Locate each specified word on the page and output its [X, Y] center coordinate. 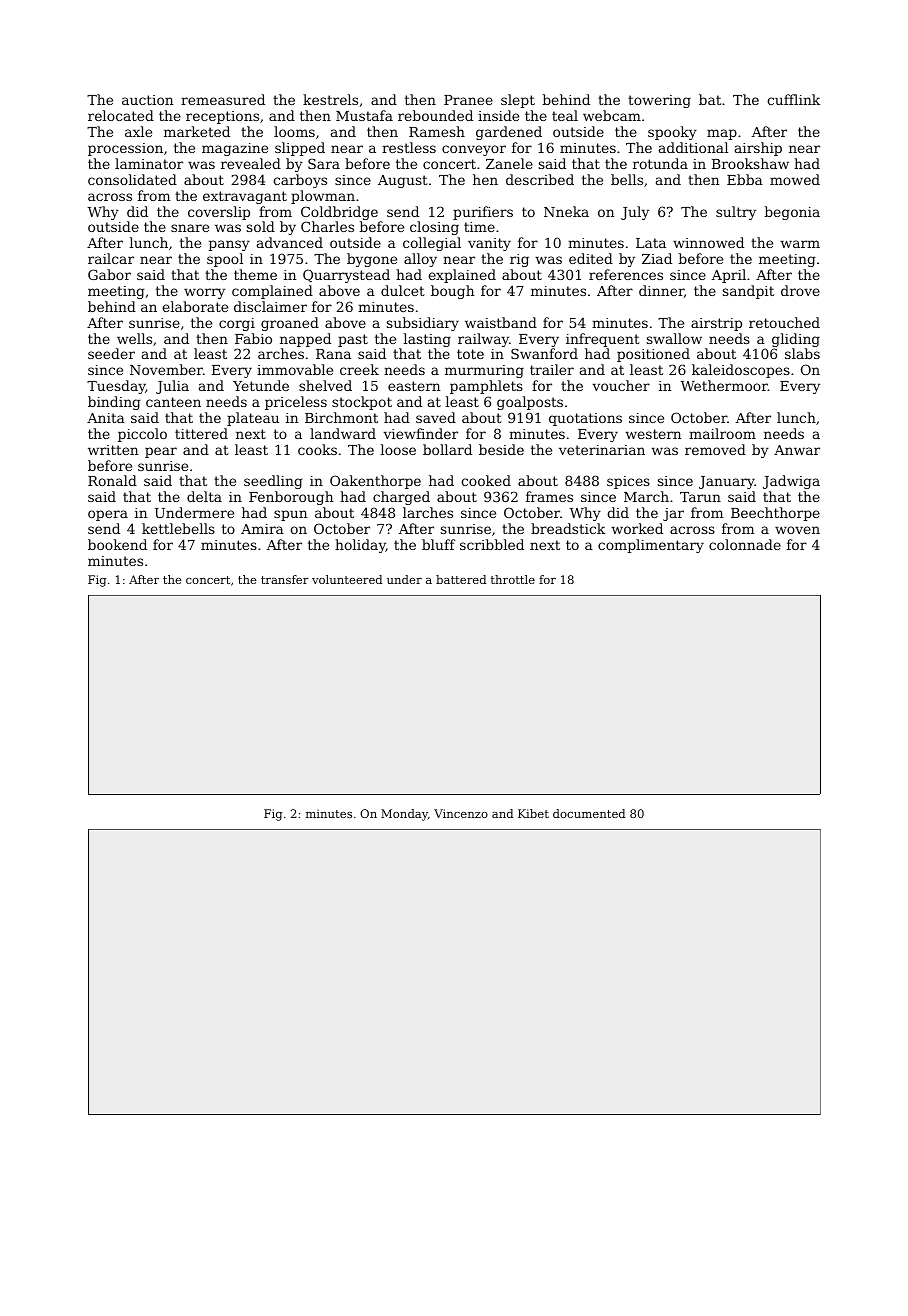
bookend [117, 544]
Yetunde [261, 385]
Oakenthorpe [375, 482]
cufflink [793, 99]
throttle [513, 579]
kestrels [330, 99]
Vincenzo [461, 813]
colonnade [745, 544]
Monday [404, 815]
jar [673, 514]
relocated [121, 115]
